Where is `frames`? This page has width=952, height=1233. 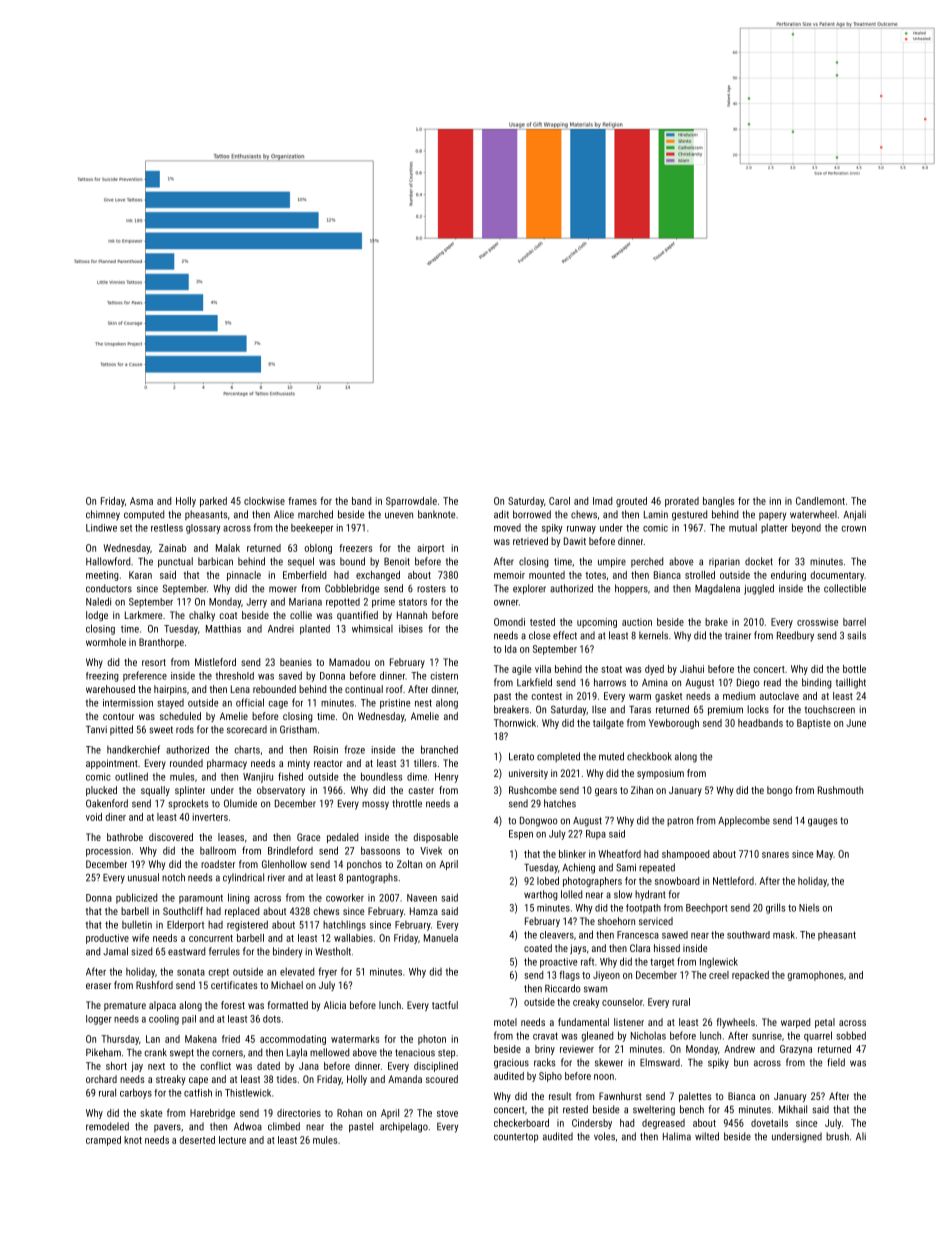
frames is located at coordinates (302, 501).
